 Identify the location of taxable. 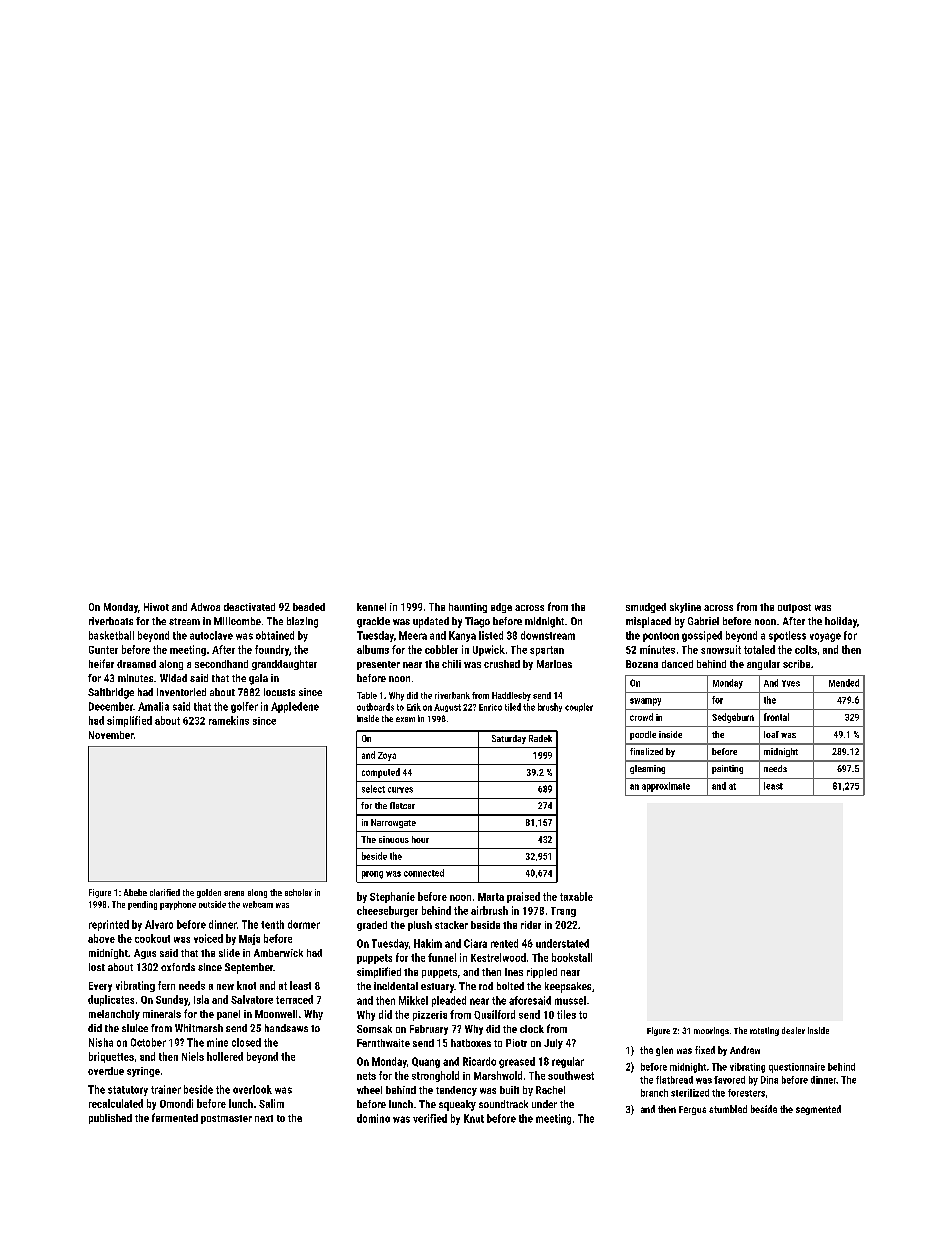
(576, 896).
